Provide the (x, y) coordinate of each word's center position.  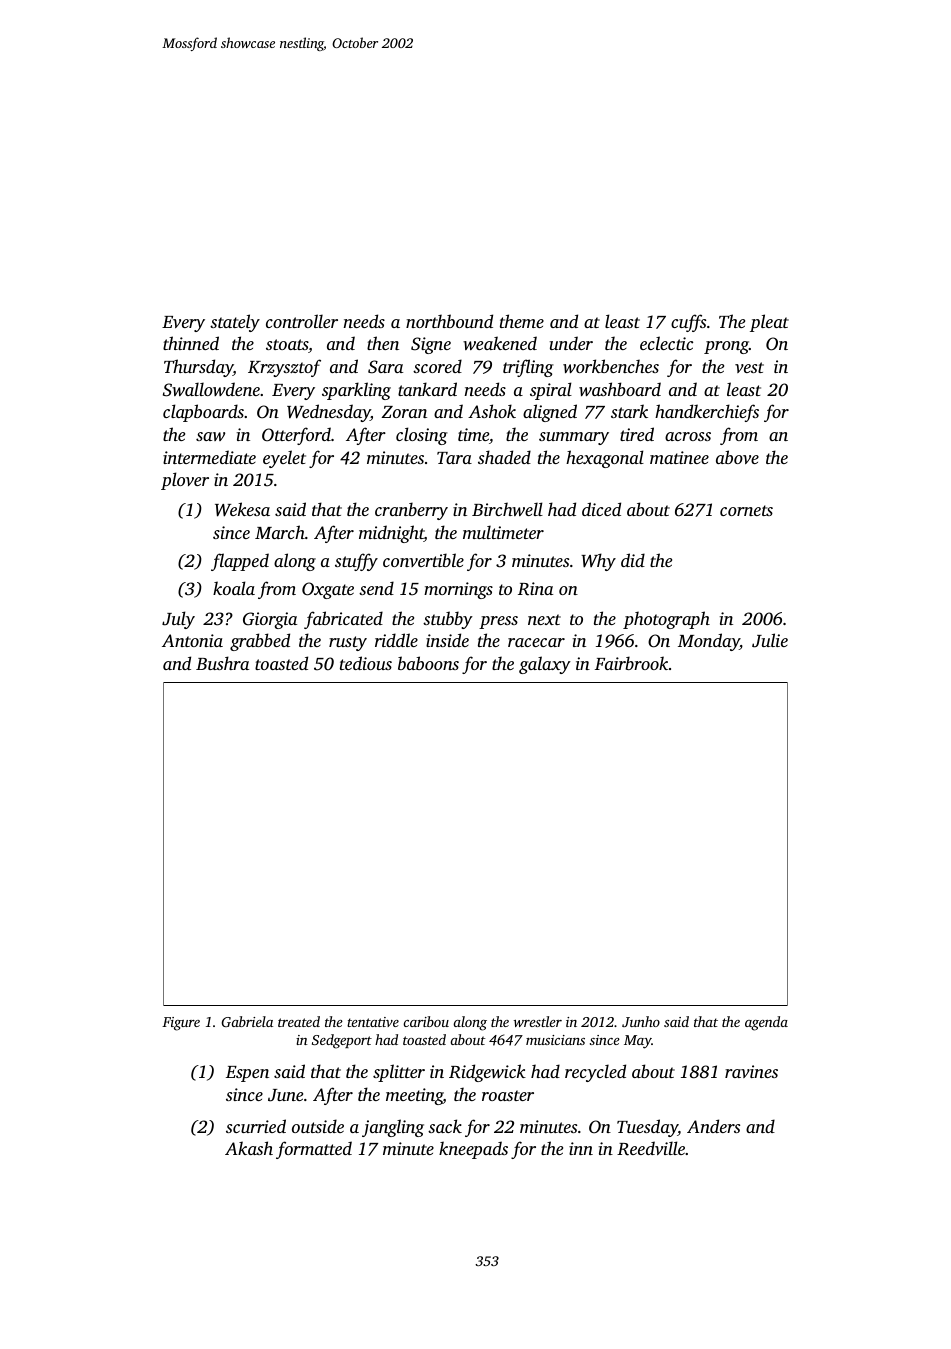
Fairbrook (631, 663)
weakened (500, 343)
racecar (536, 642)
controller (302, 321)
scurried (256, 1126)
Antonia (192, 640)
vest (749, 367)
